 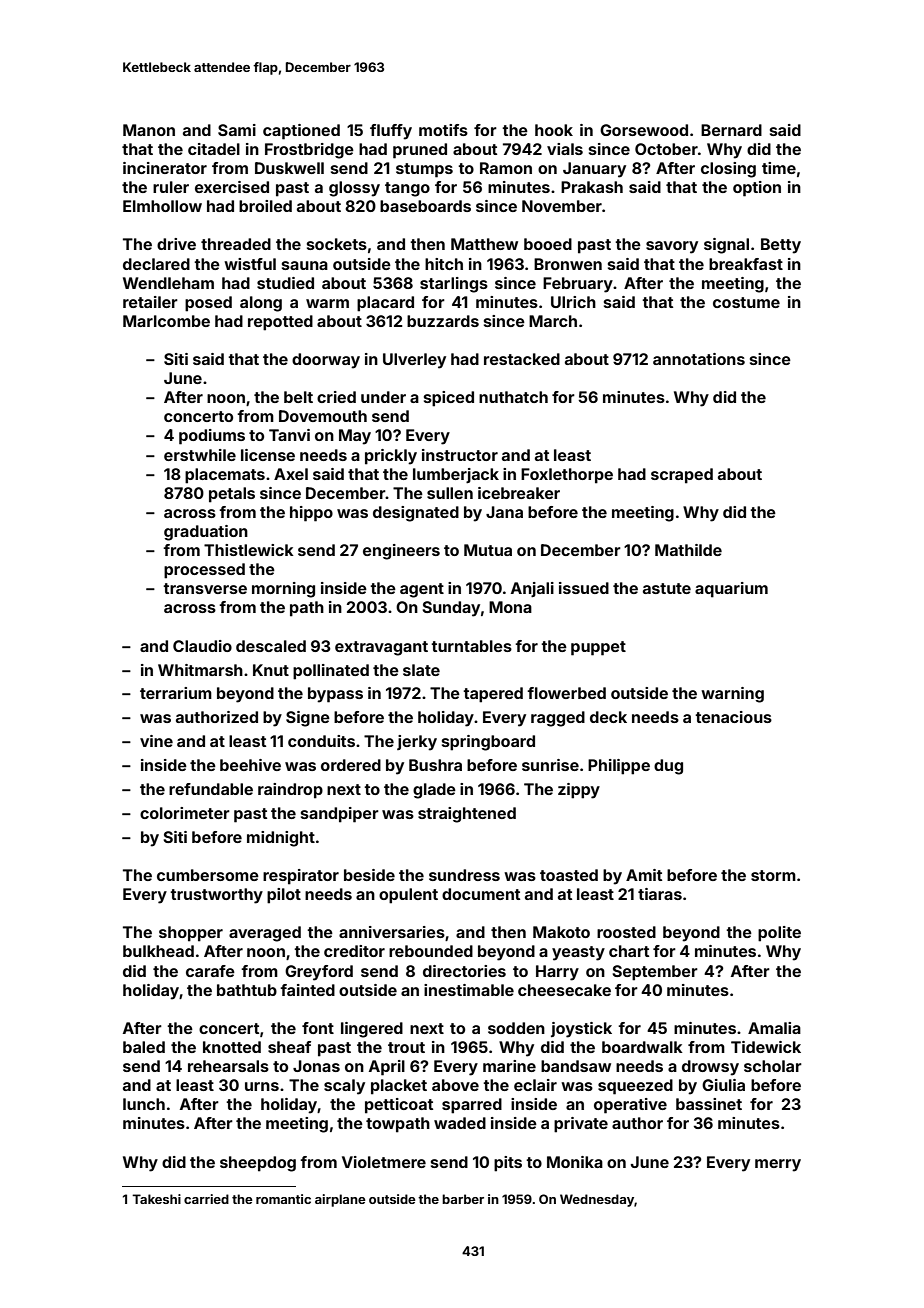 What do you see at coordinates (732, 695) in the screenshot?
I see `warning` at bounding box center [732, 695].
